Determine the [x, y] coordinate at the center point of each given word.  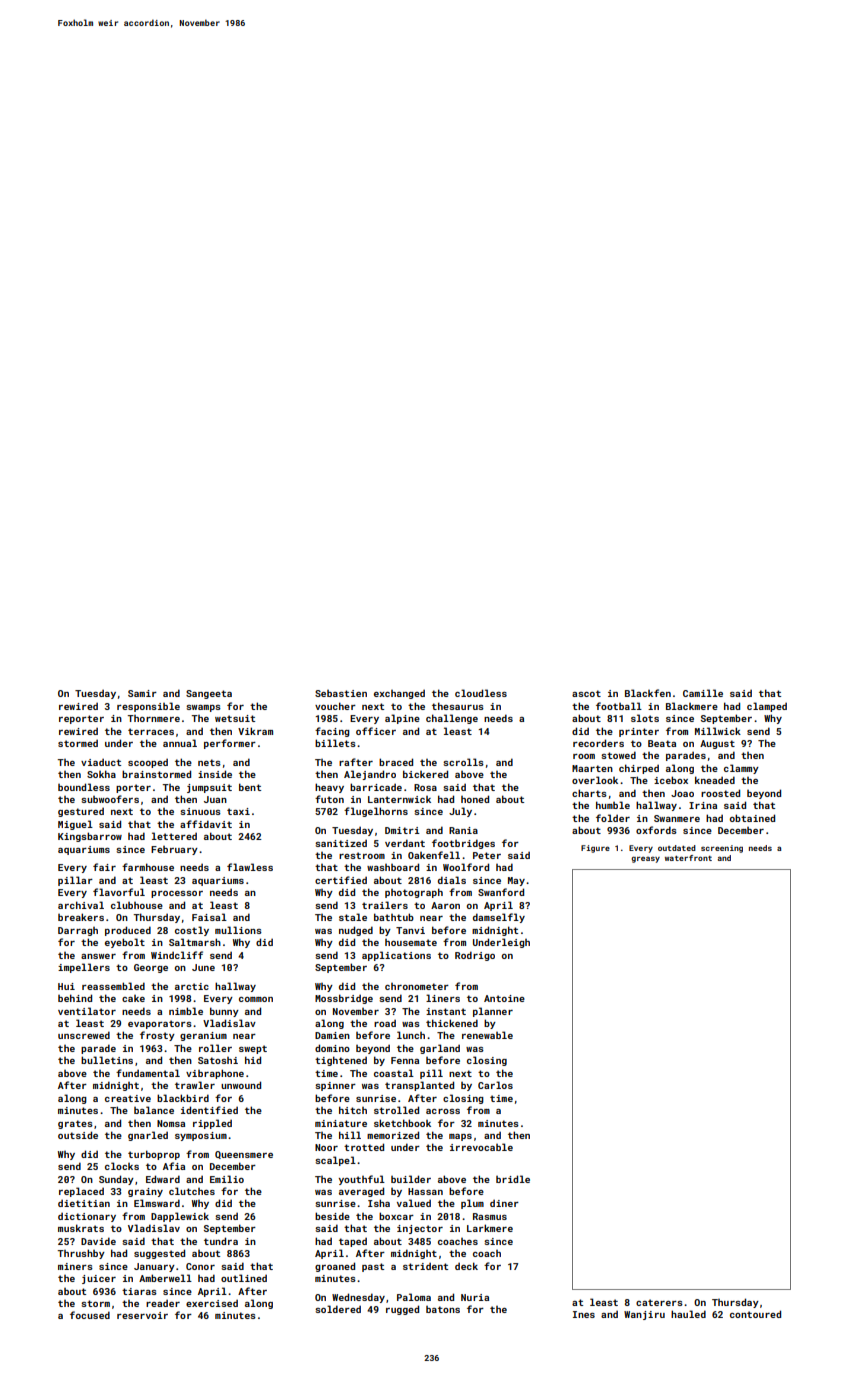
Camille [703, 693]
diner [504, 1203]
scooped [148, 763]
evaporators [160, 1024]
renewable [487, 1035]
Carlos [495, 1085]
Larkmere [490, 1228]
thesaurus [458, 706]
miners [75, 1266]
